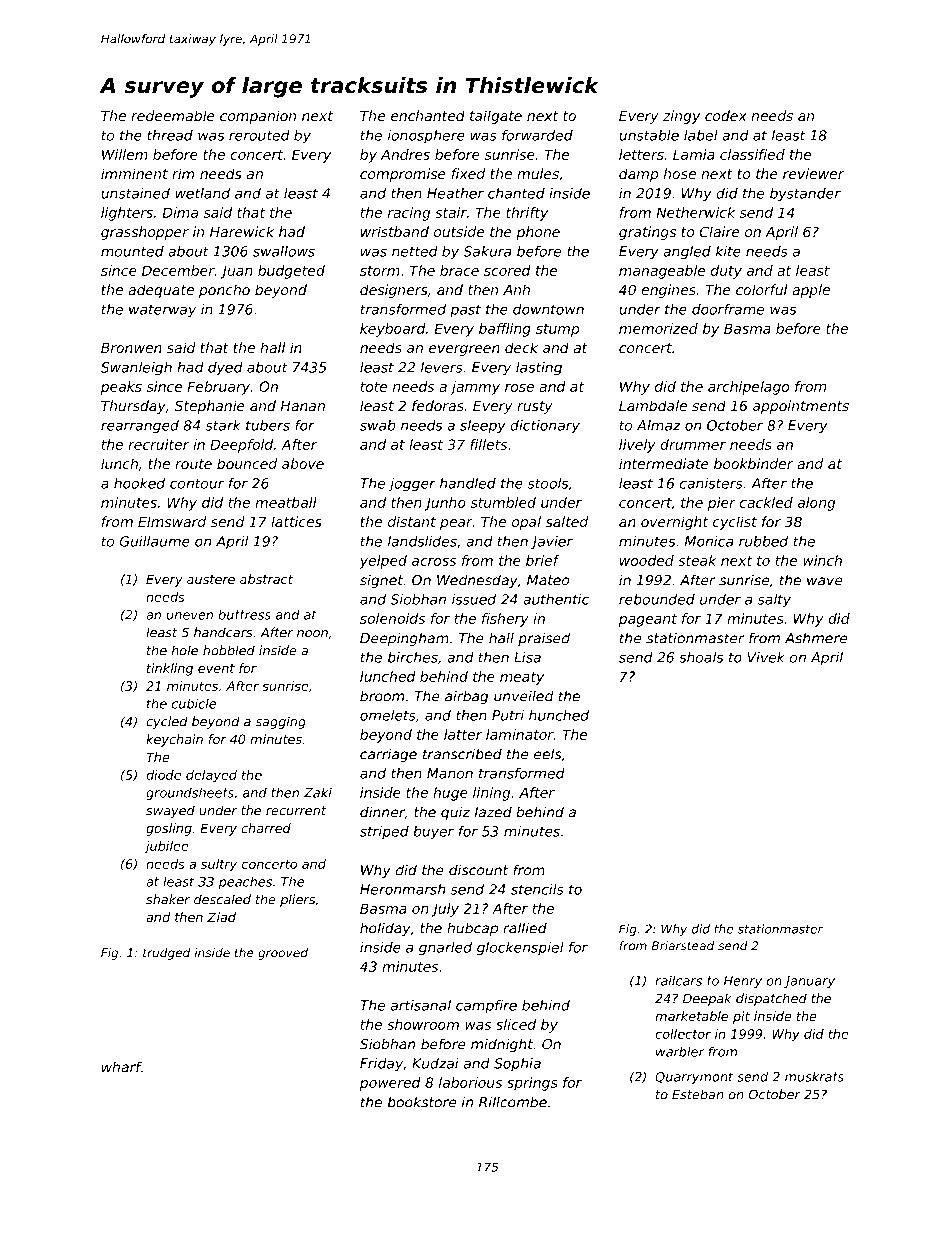 Image resolution: width=952 pixels, height=1233 pixels. Describe the element at coordinates (163, 775) in the page. I see `diode` at that location.
